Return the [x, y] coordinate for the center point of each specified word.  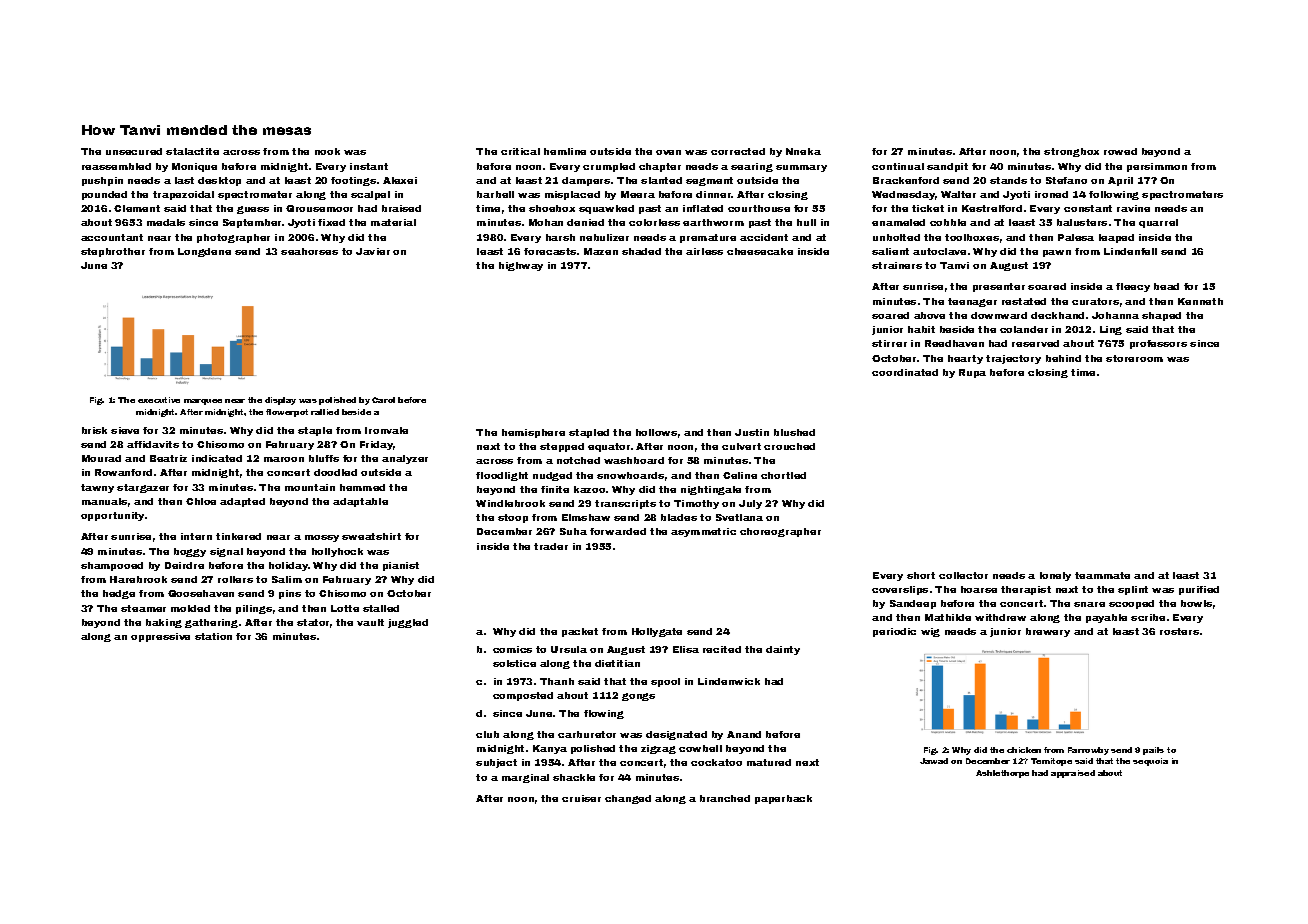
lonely [1055, 576]
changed [628, 799]
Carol [383, 400]
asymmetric [703, 532]
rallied [325, 412]
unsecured [134, 151]
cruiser [581, 798]
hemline [565, 151]
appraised [1073, 774]
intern [196, 536]
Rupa [972, 373]
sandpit [947, 167]
